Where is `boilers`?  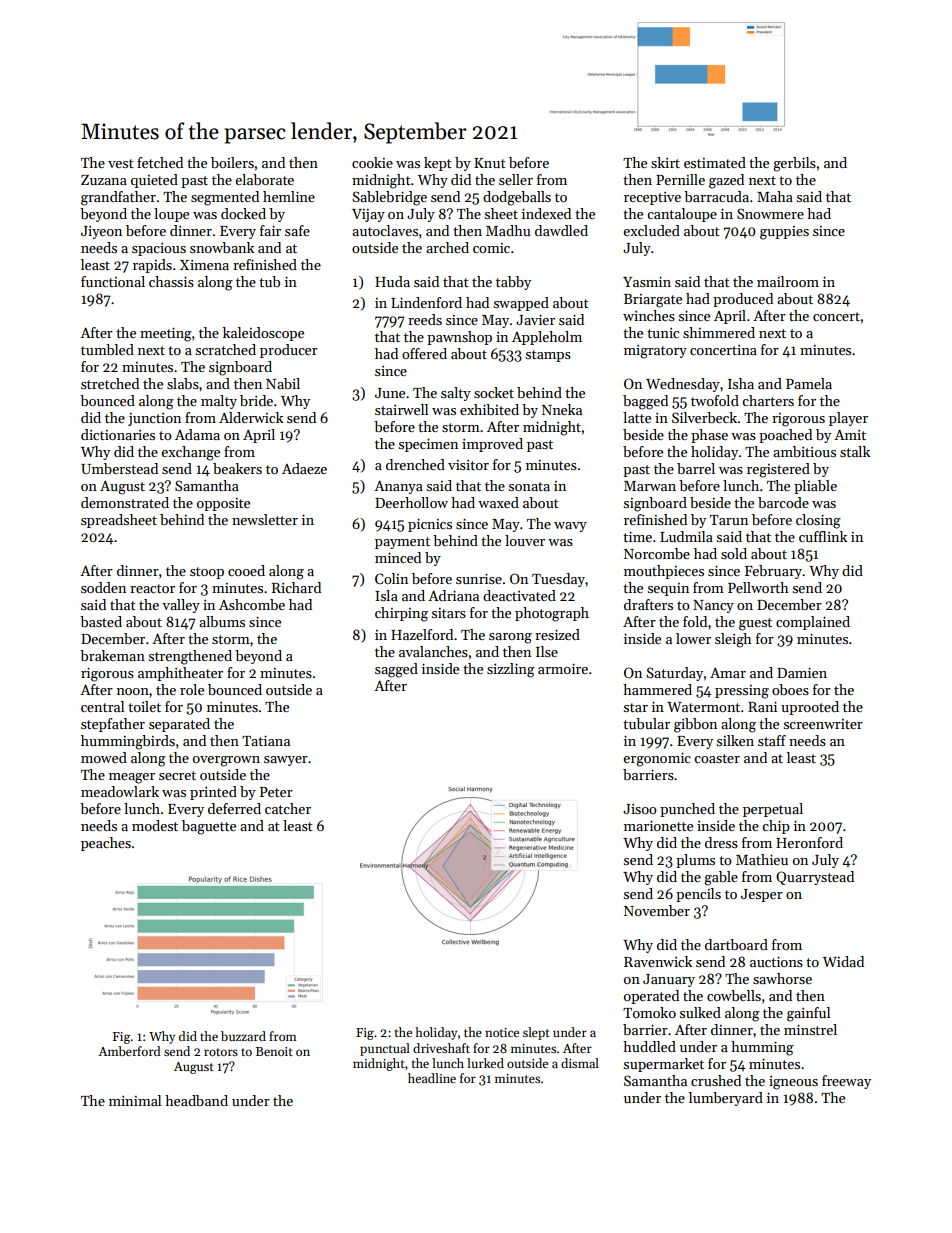 boilers is located at coordinates (232, 162).
